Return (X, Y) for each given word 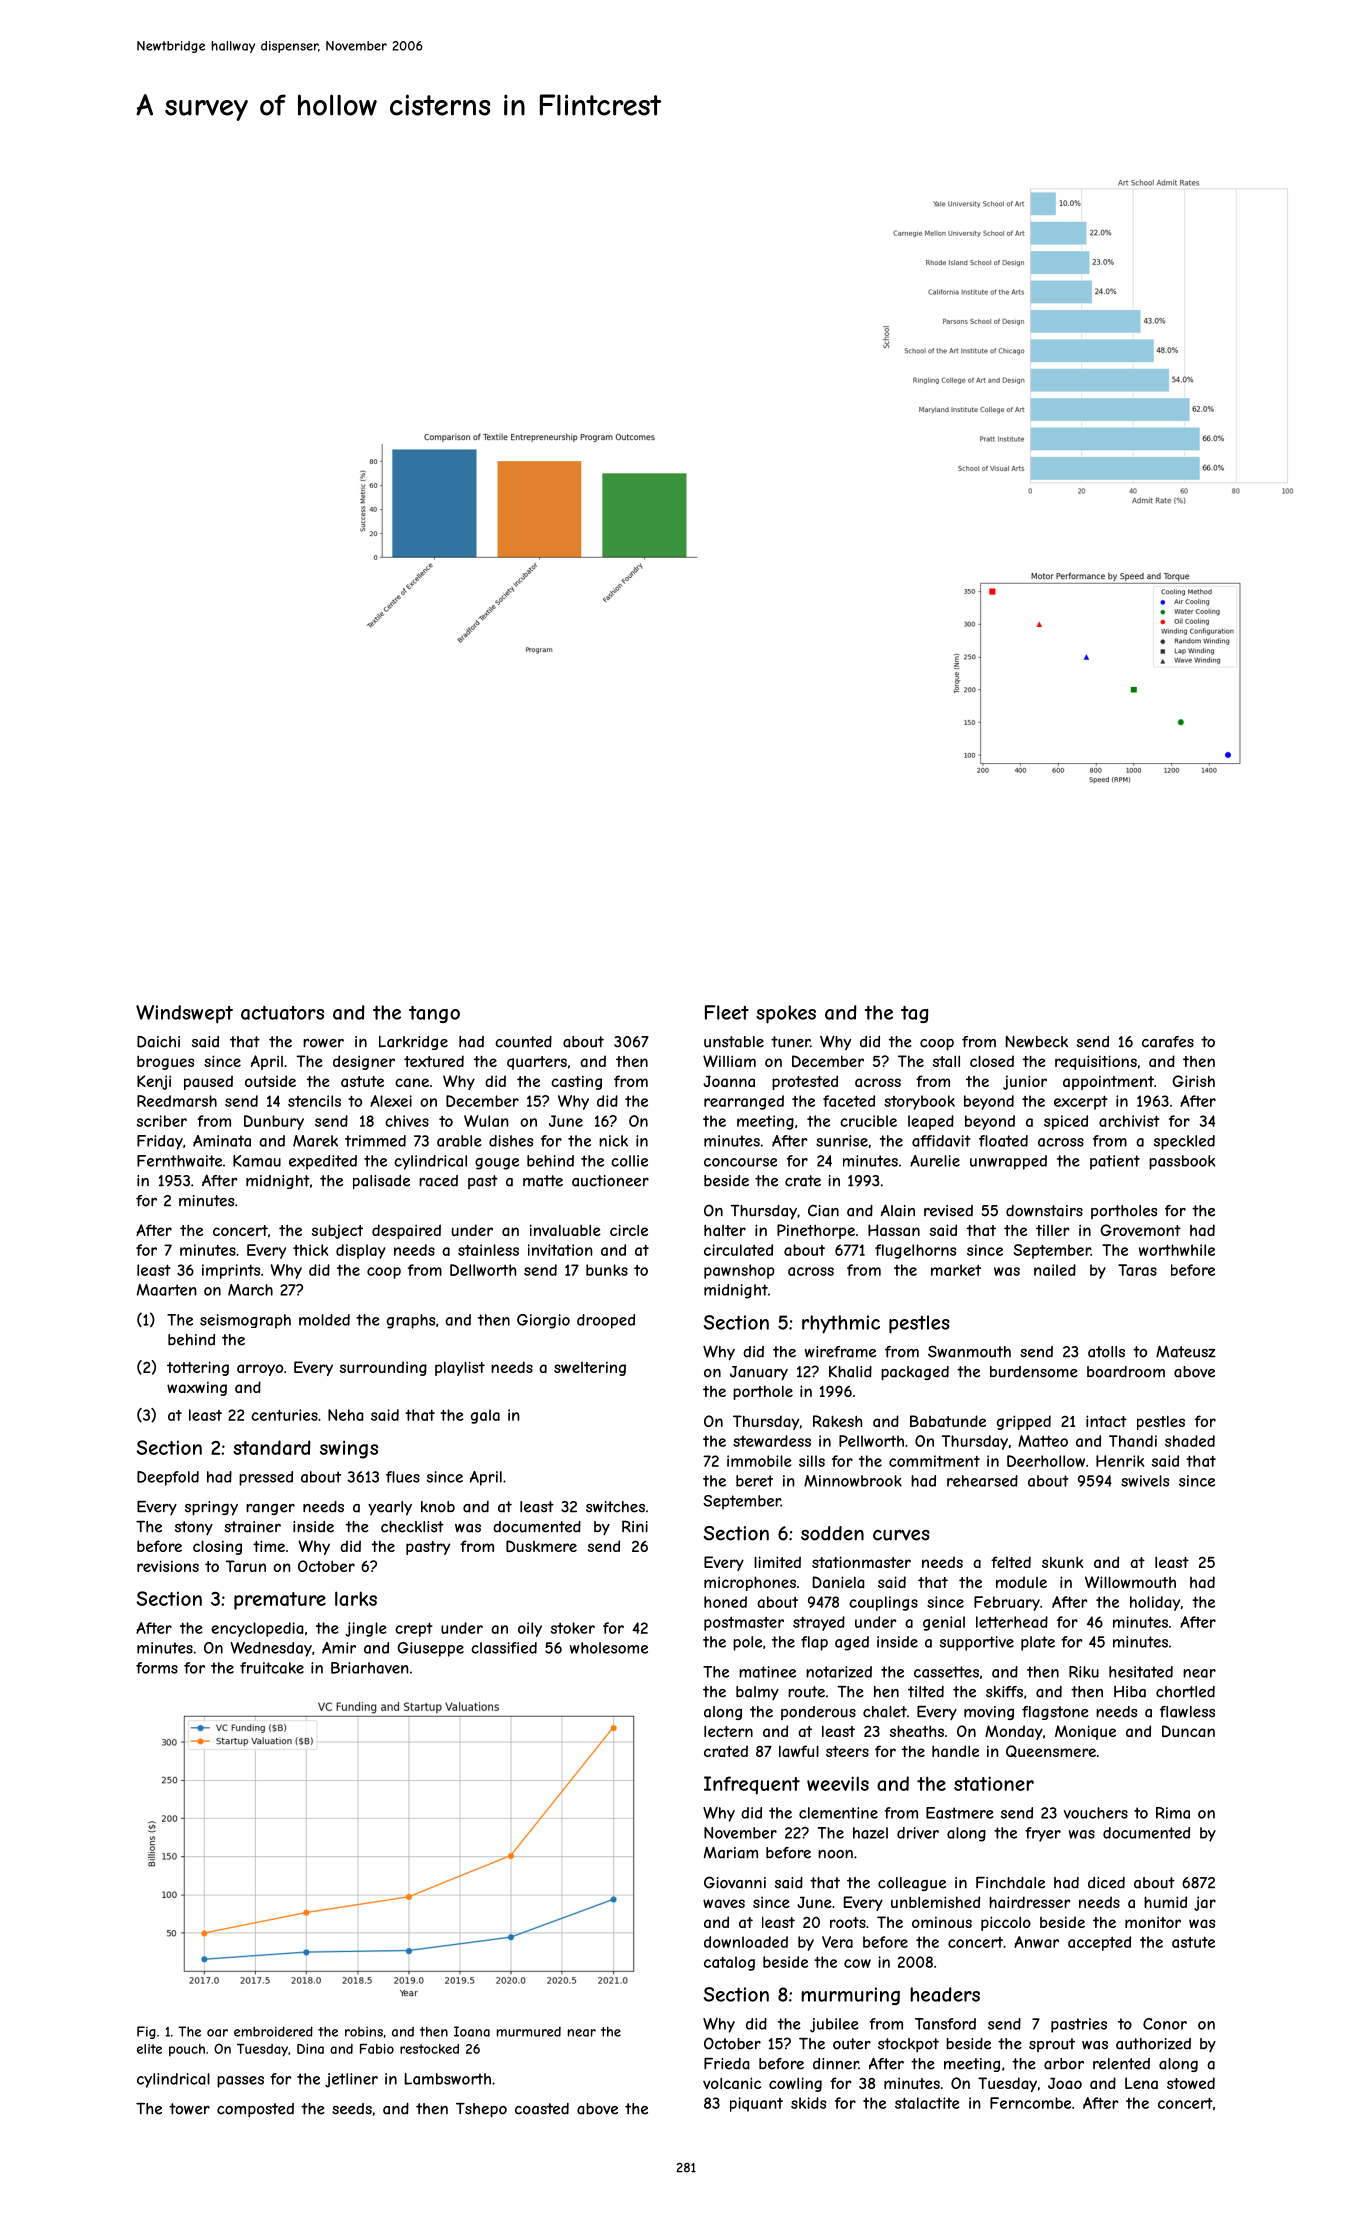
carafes (1168, 1042)
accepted (1099, 1943)
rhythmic (841, 1324)
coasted (542, 2109)
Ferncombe (1030, 2103)
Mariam (731, 1853)
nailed (1055, 1270)
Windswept (184, 1014)
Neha (346, 1415)
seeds (352, 2109)
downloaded (746, 1942)
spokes (786, 1014)
